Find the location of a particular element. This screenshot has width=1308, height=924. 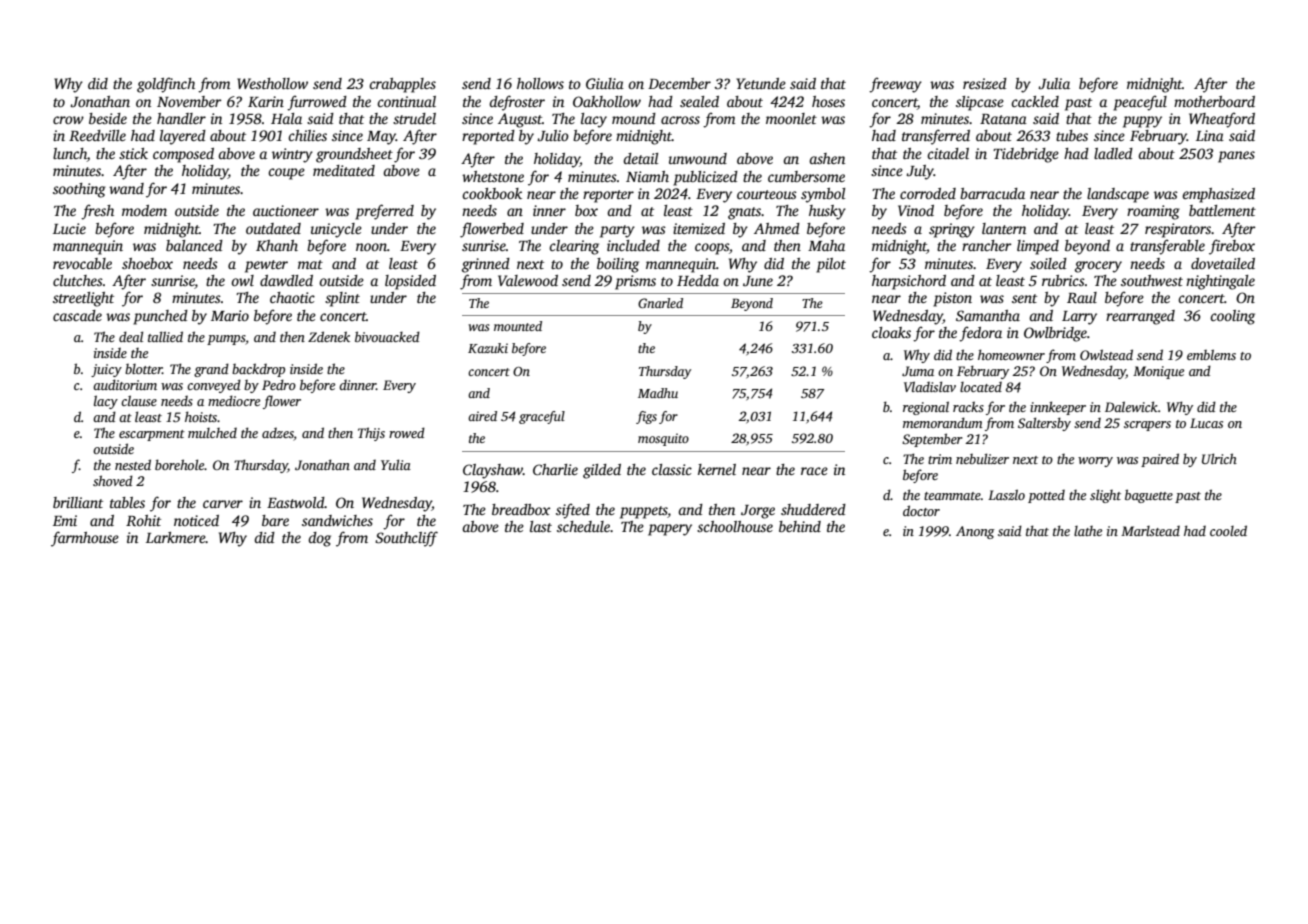

behind is located at coordinates (800, 526).
